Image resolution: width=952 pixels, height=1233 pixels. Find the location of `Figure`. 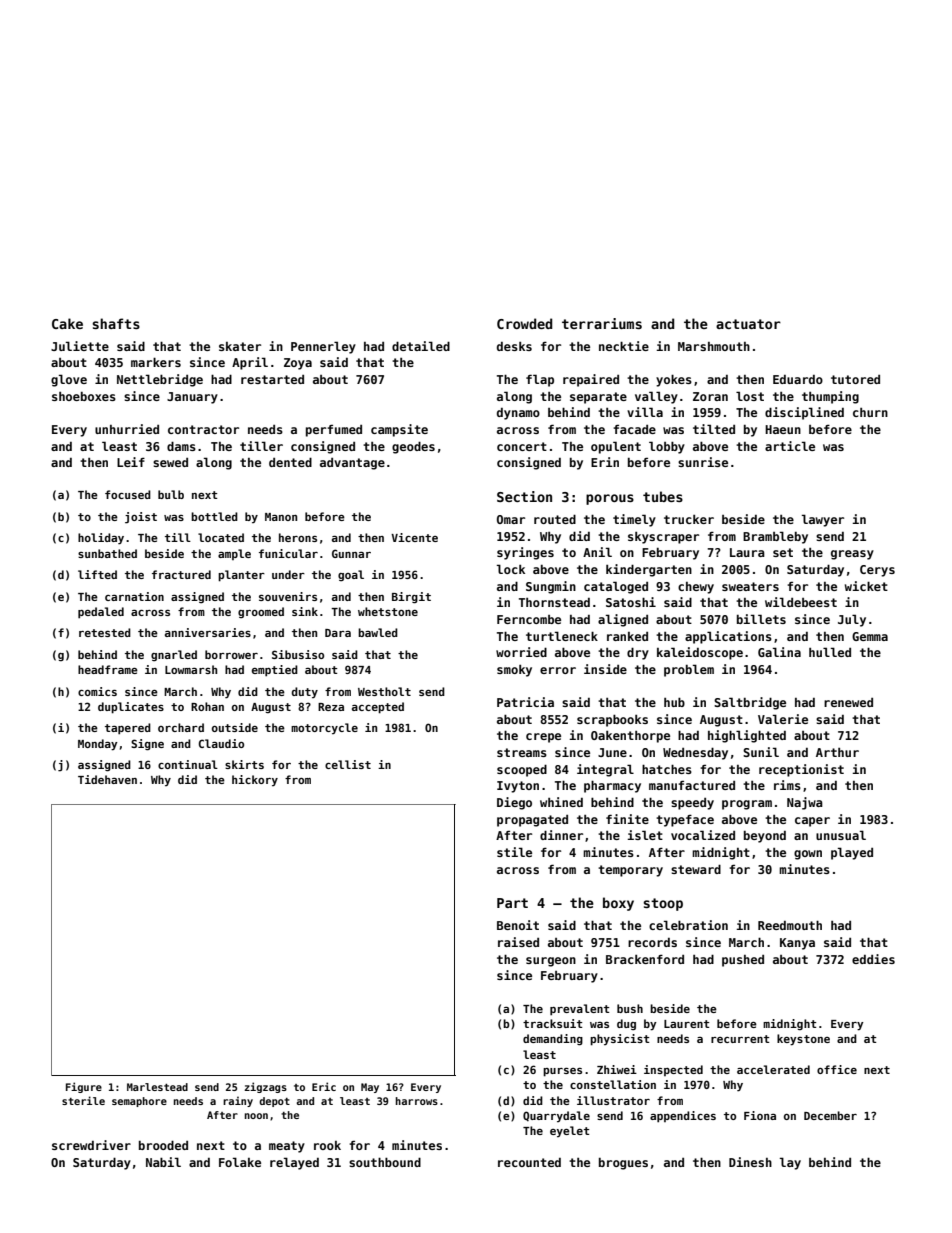

Figure is located at coordinates (84, 1087).
